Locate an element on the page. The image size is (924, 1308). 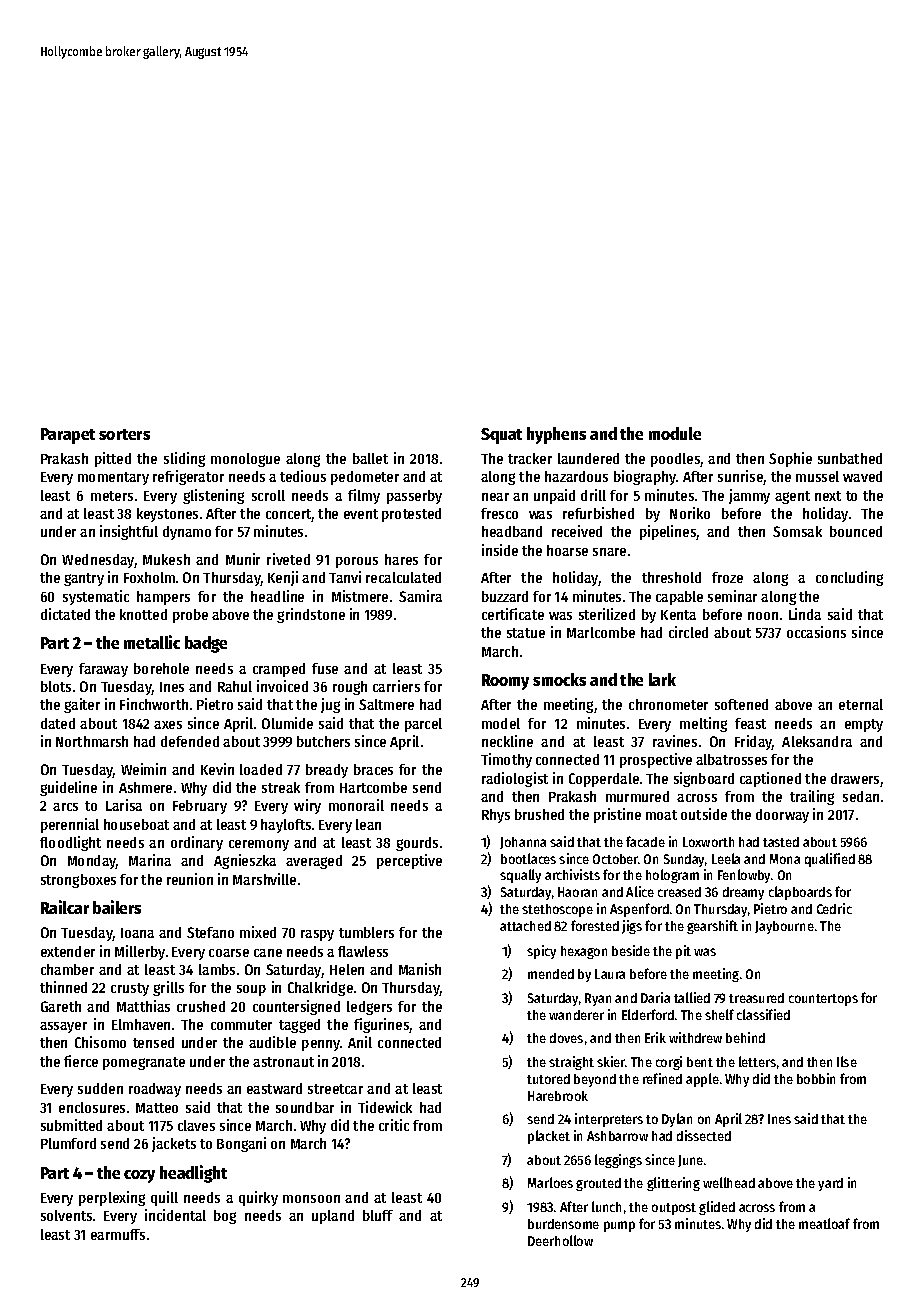
ledgers is located at coordinates (369, 1008).
